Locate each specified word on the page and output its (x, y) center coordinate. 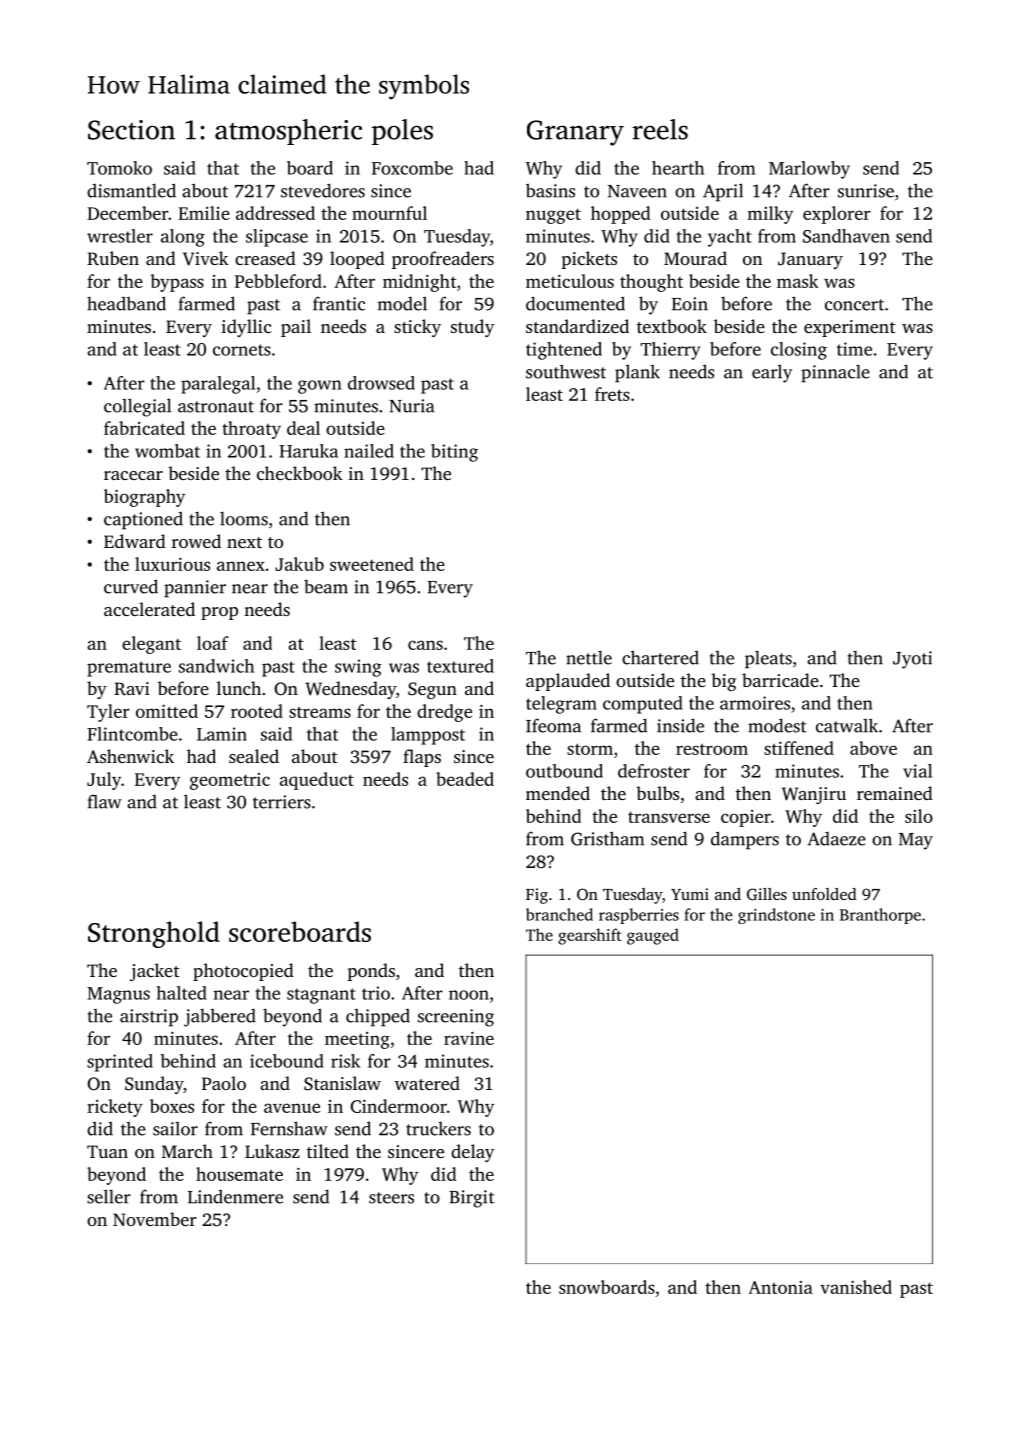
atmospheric (288, 132)
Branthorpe (880, 916)
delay (472, 1153)
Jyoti (912, 660)
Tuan (107, 1151)
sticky (417, 328)
